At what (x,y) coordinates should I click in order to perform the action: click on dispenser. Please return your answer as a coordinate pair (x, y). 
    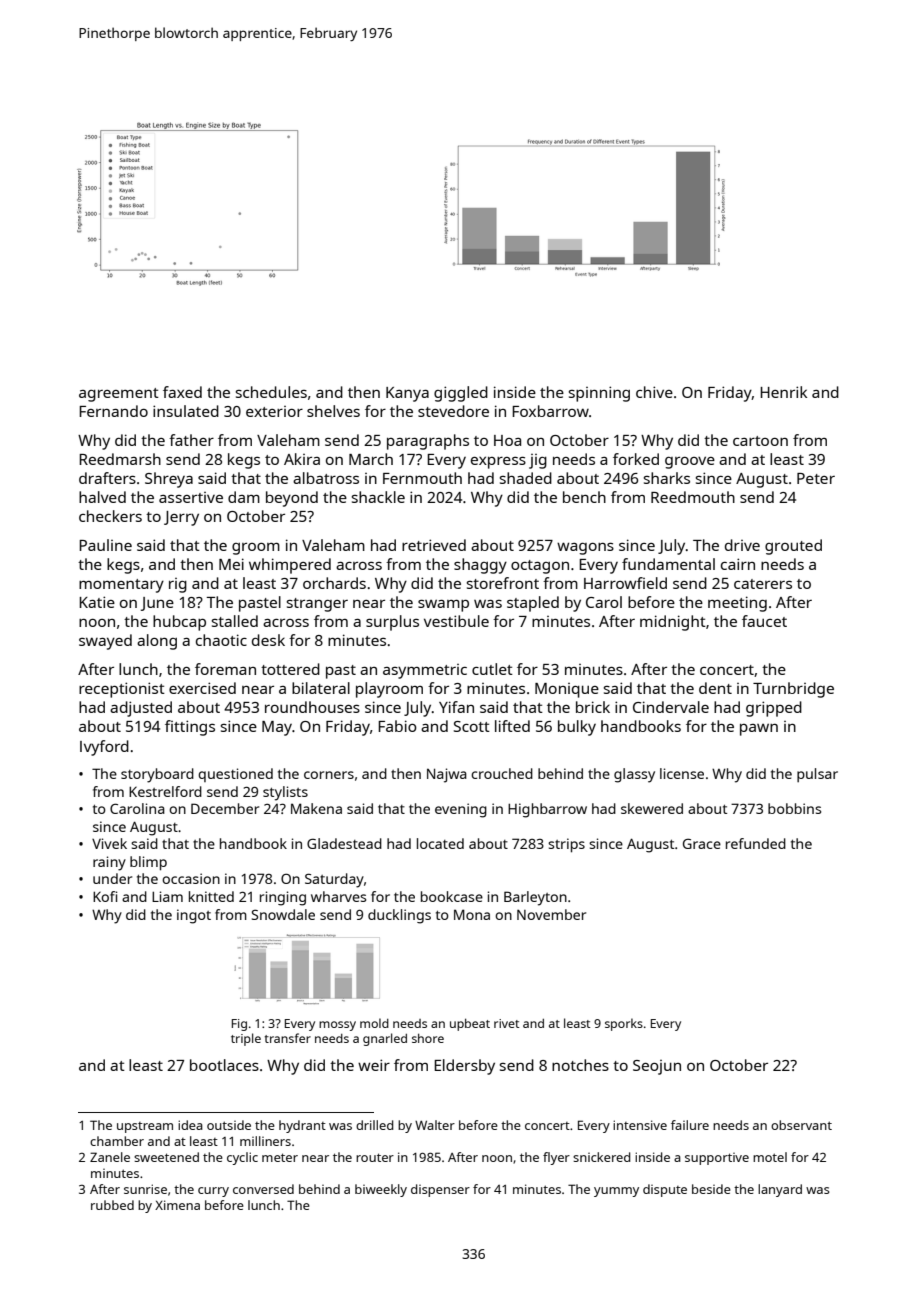
    Looking at the image, I should click on (440, 1190).
